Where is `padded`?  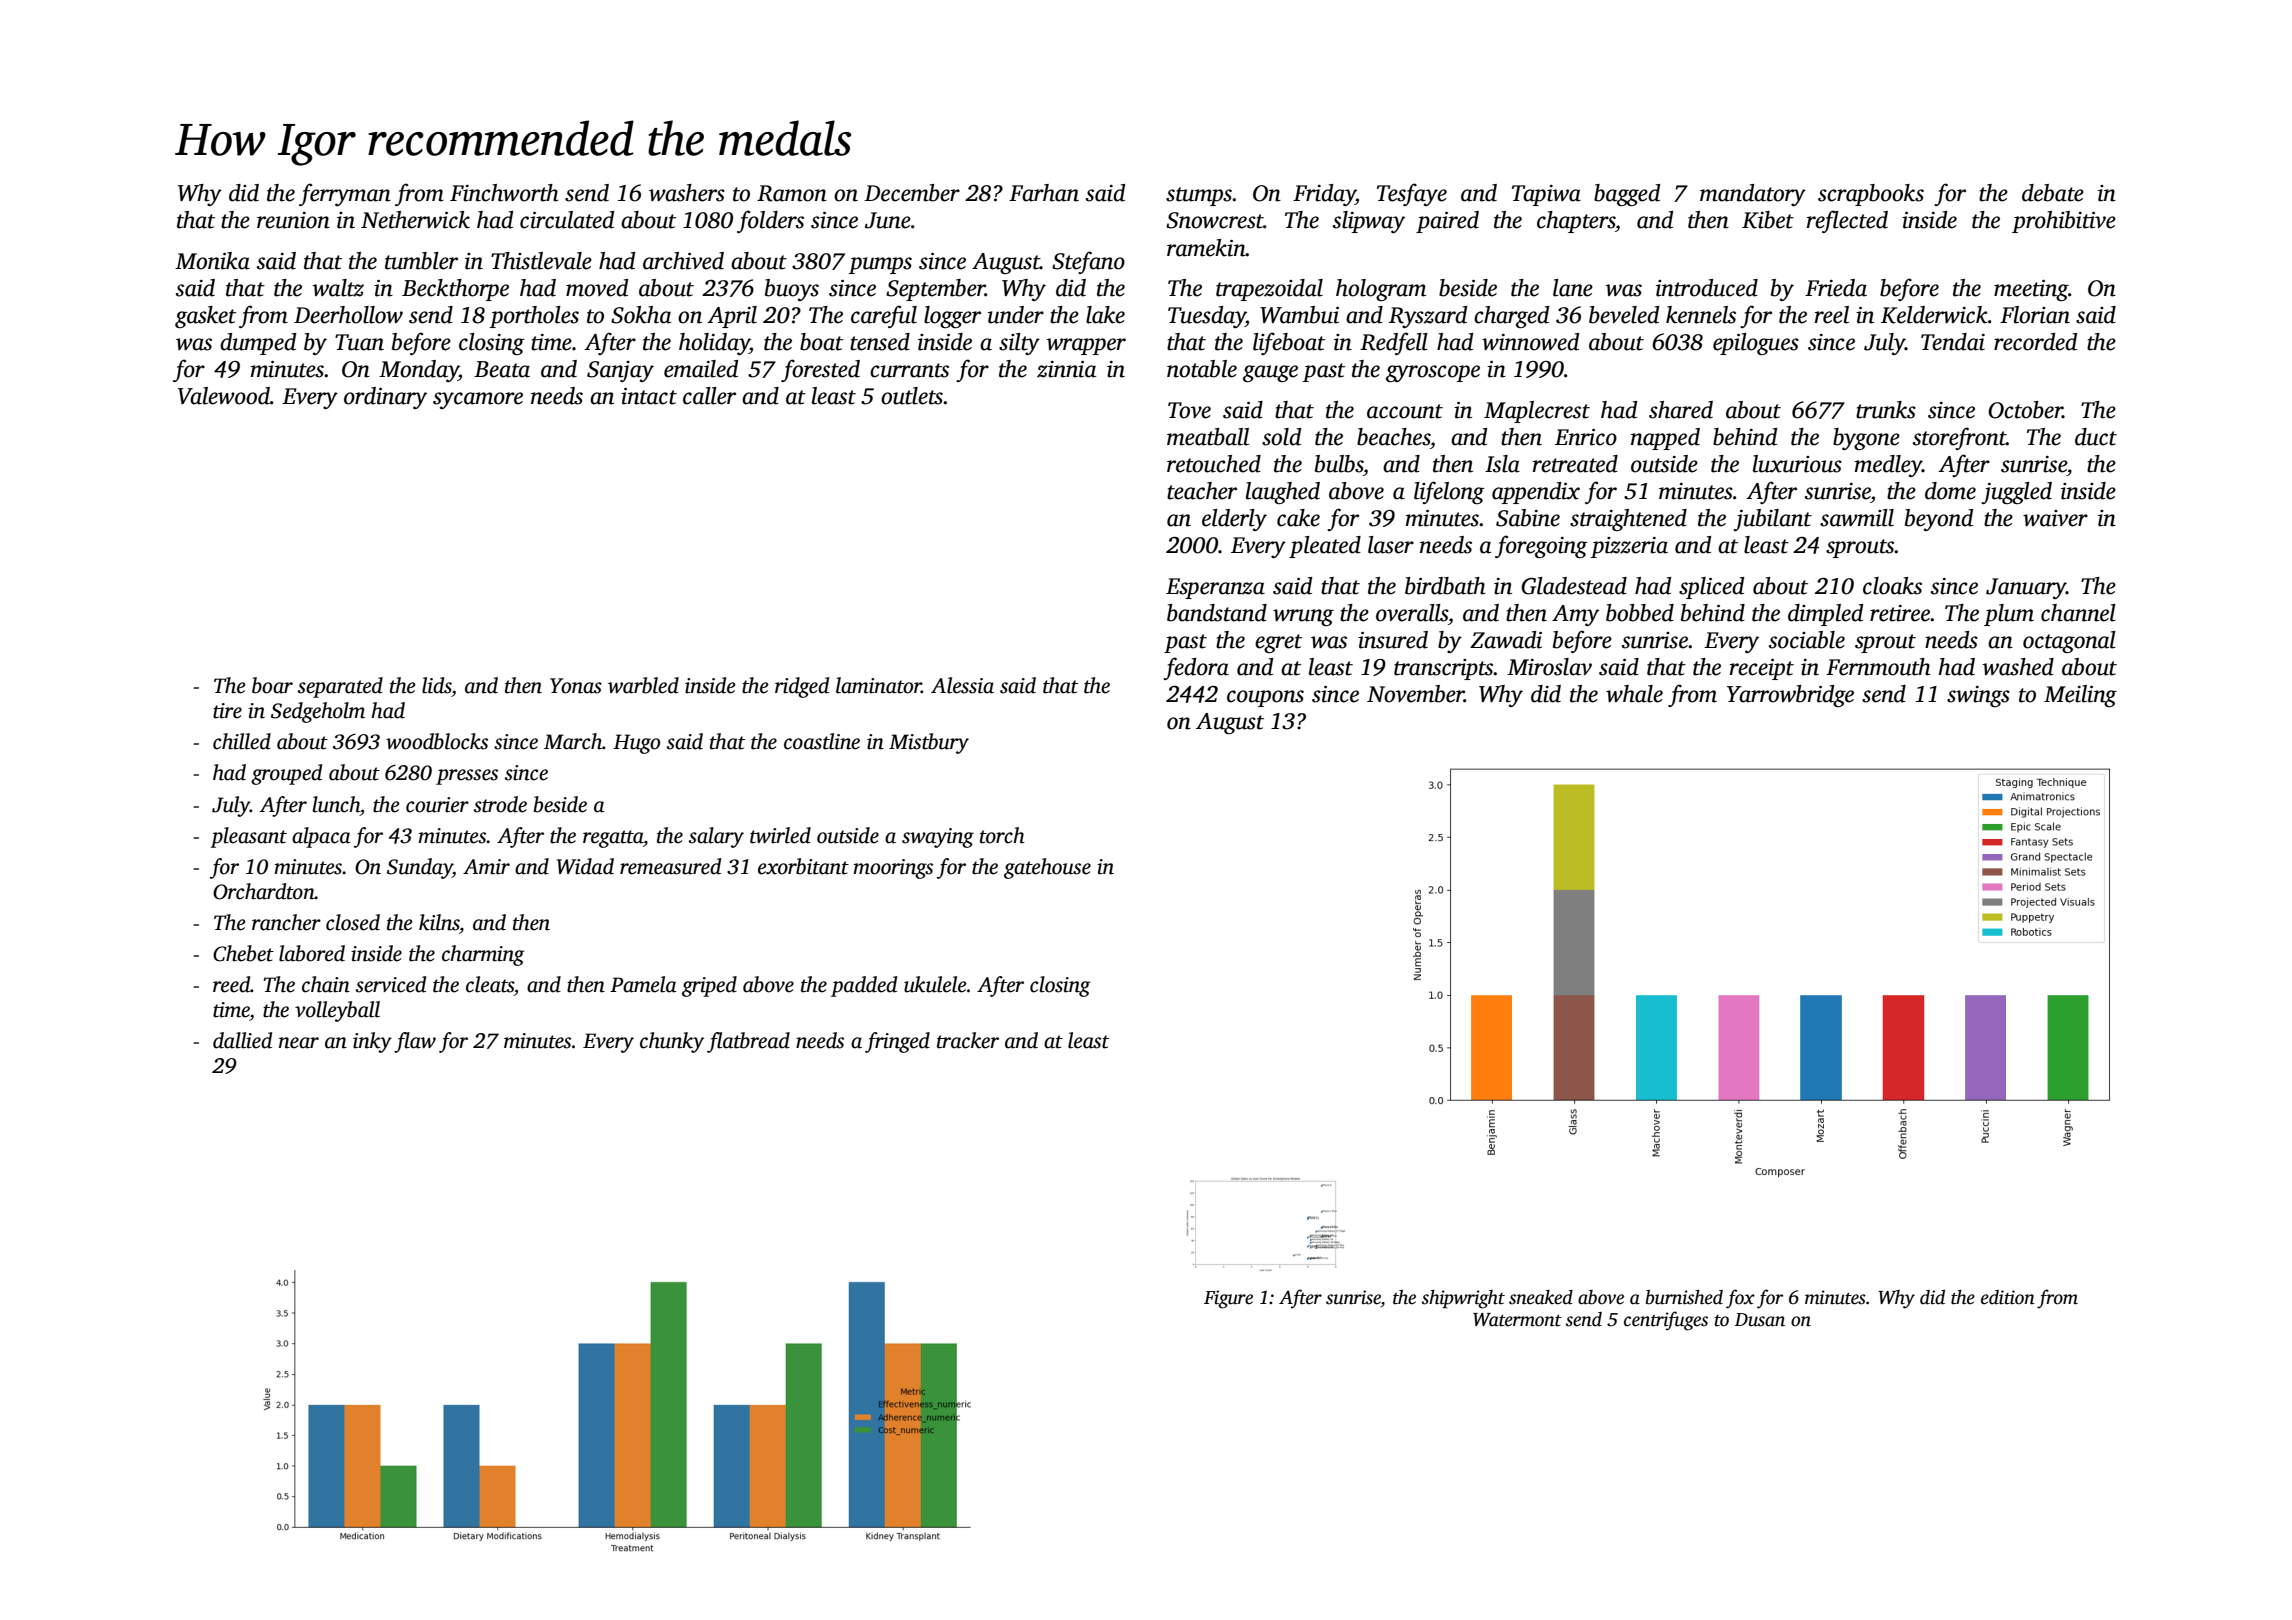
padded is located at coordinates (864, 986).
